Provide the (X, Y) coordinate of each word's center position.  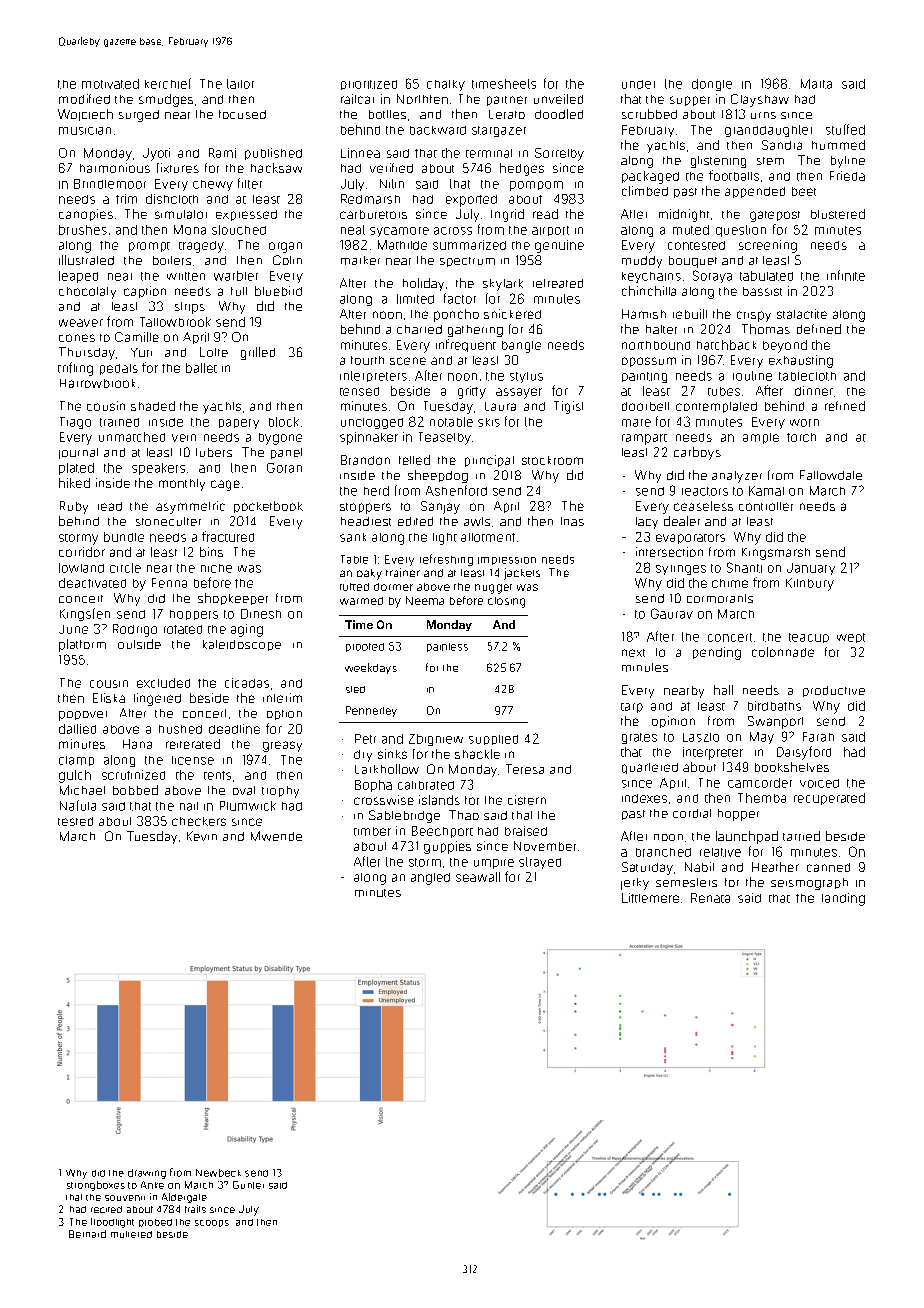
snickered (512, 314)
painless (447, 647)
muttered (131, 1234)
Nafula (78, 805)
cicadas (247, 683)
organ (285, 247)
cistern (527, 800)
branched (663, 852)
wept (851, 638)
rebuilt (690, 314)
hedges (522, 169)
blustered (838, 214)
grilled (258, 353)
